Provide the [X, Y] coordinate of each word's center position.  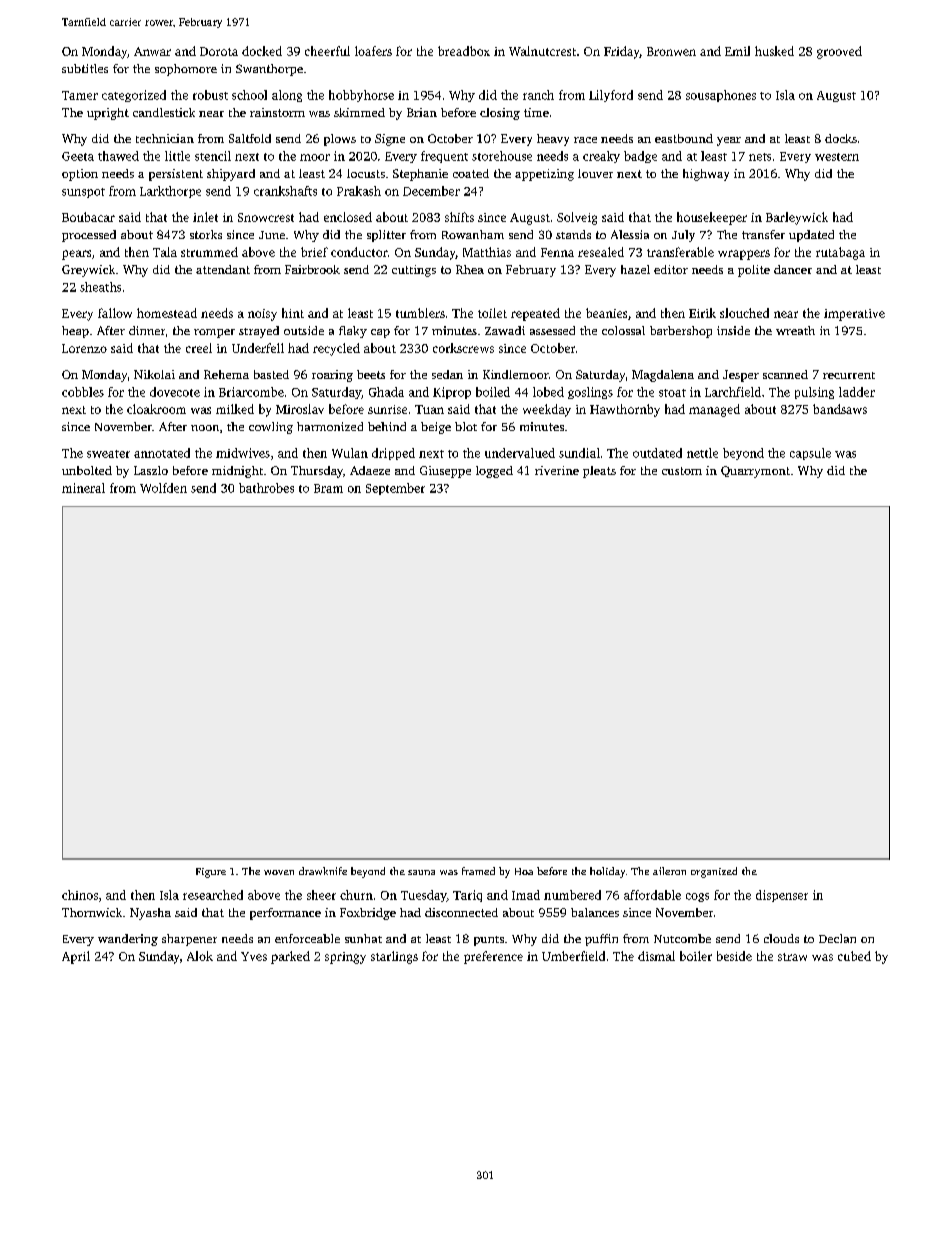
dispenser [782, 896]
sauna [421, 872]
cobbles [83, 392]
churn [356, 895]
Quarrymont [755, 472]
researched [213, 895]
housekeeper [712, 218]
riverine [557, 470]
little [177, 156]
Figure [211, 873]
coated [471, 173]
